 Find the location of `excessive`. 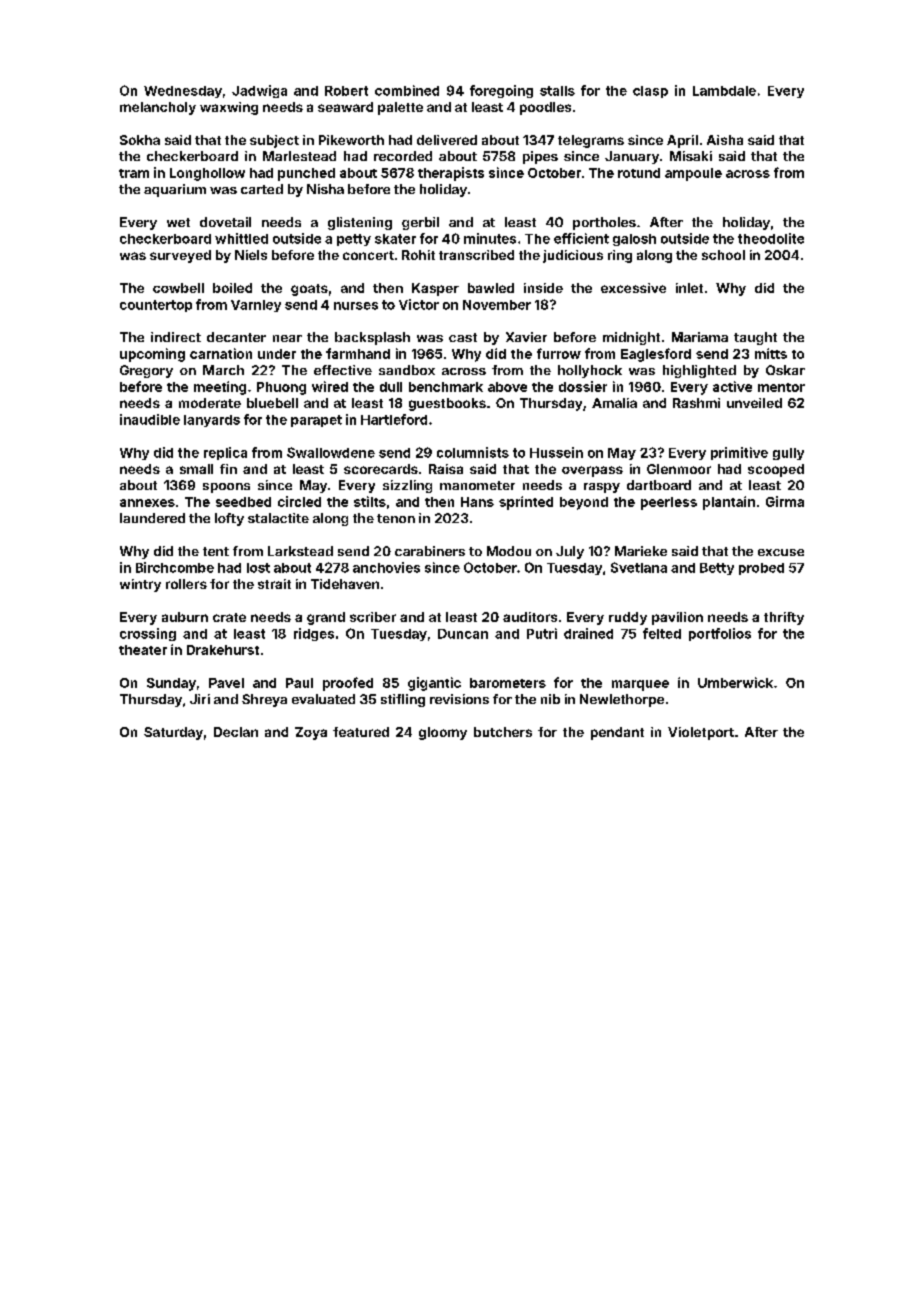

excessive is located at coordinates (633, 288).
